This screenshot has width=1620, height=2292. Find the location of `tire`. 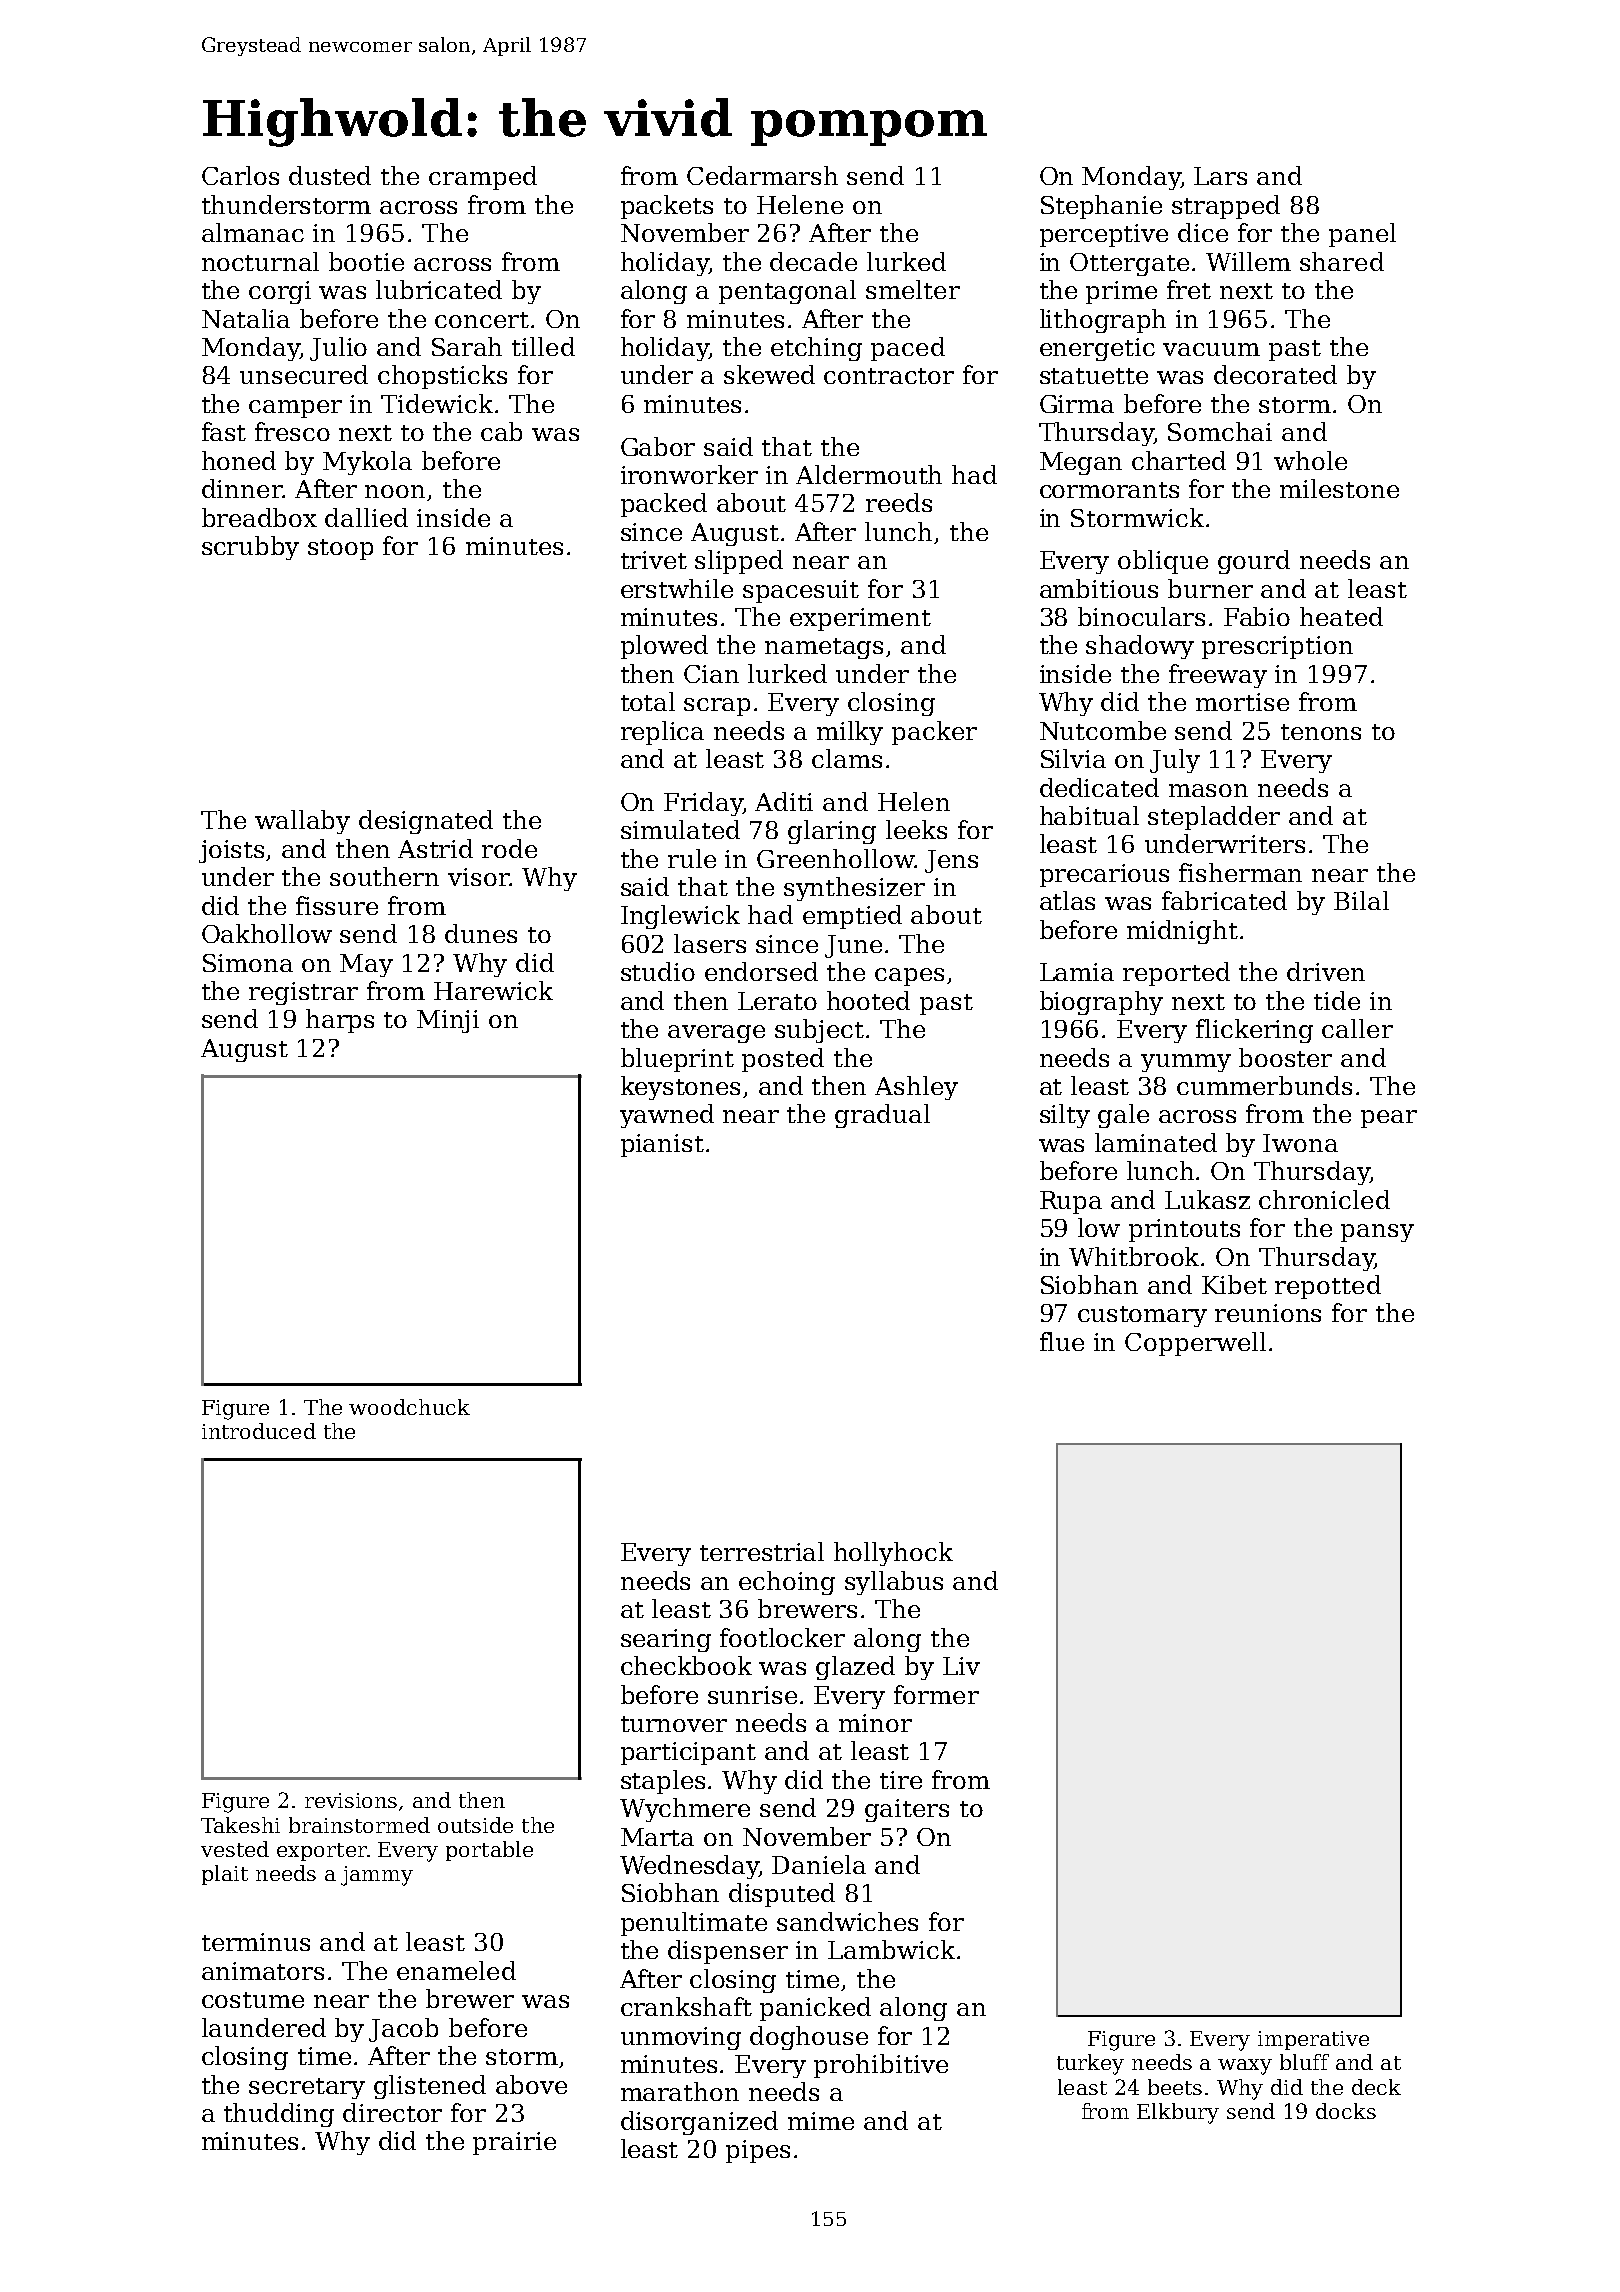

tire is located at coordinates (901, 1780).
